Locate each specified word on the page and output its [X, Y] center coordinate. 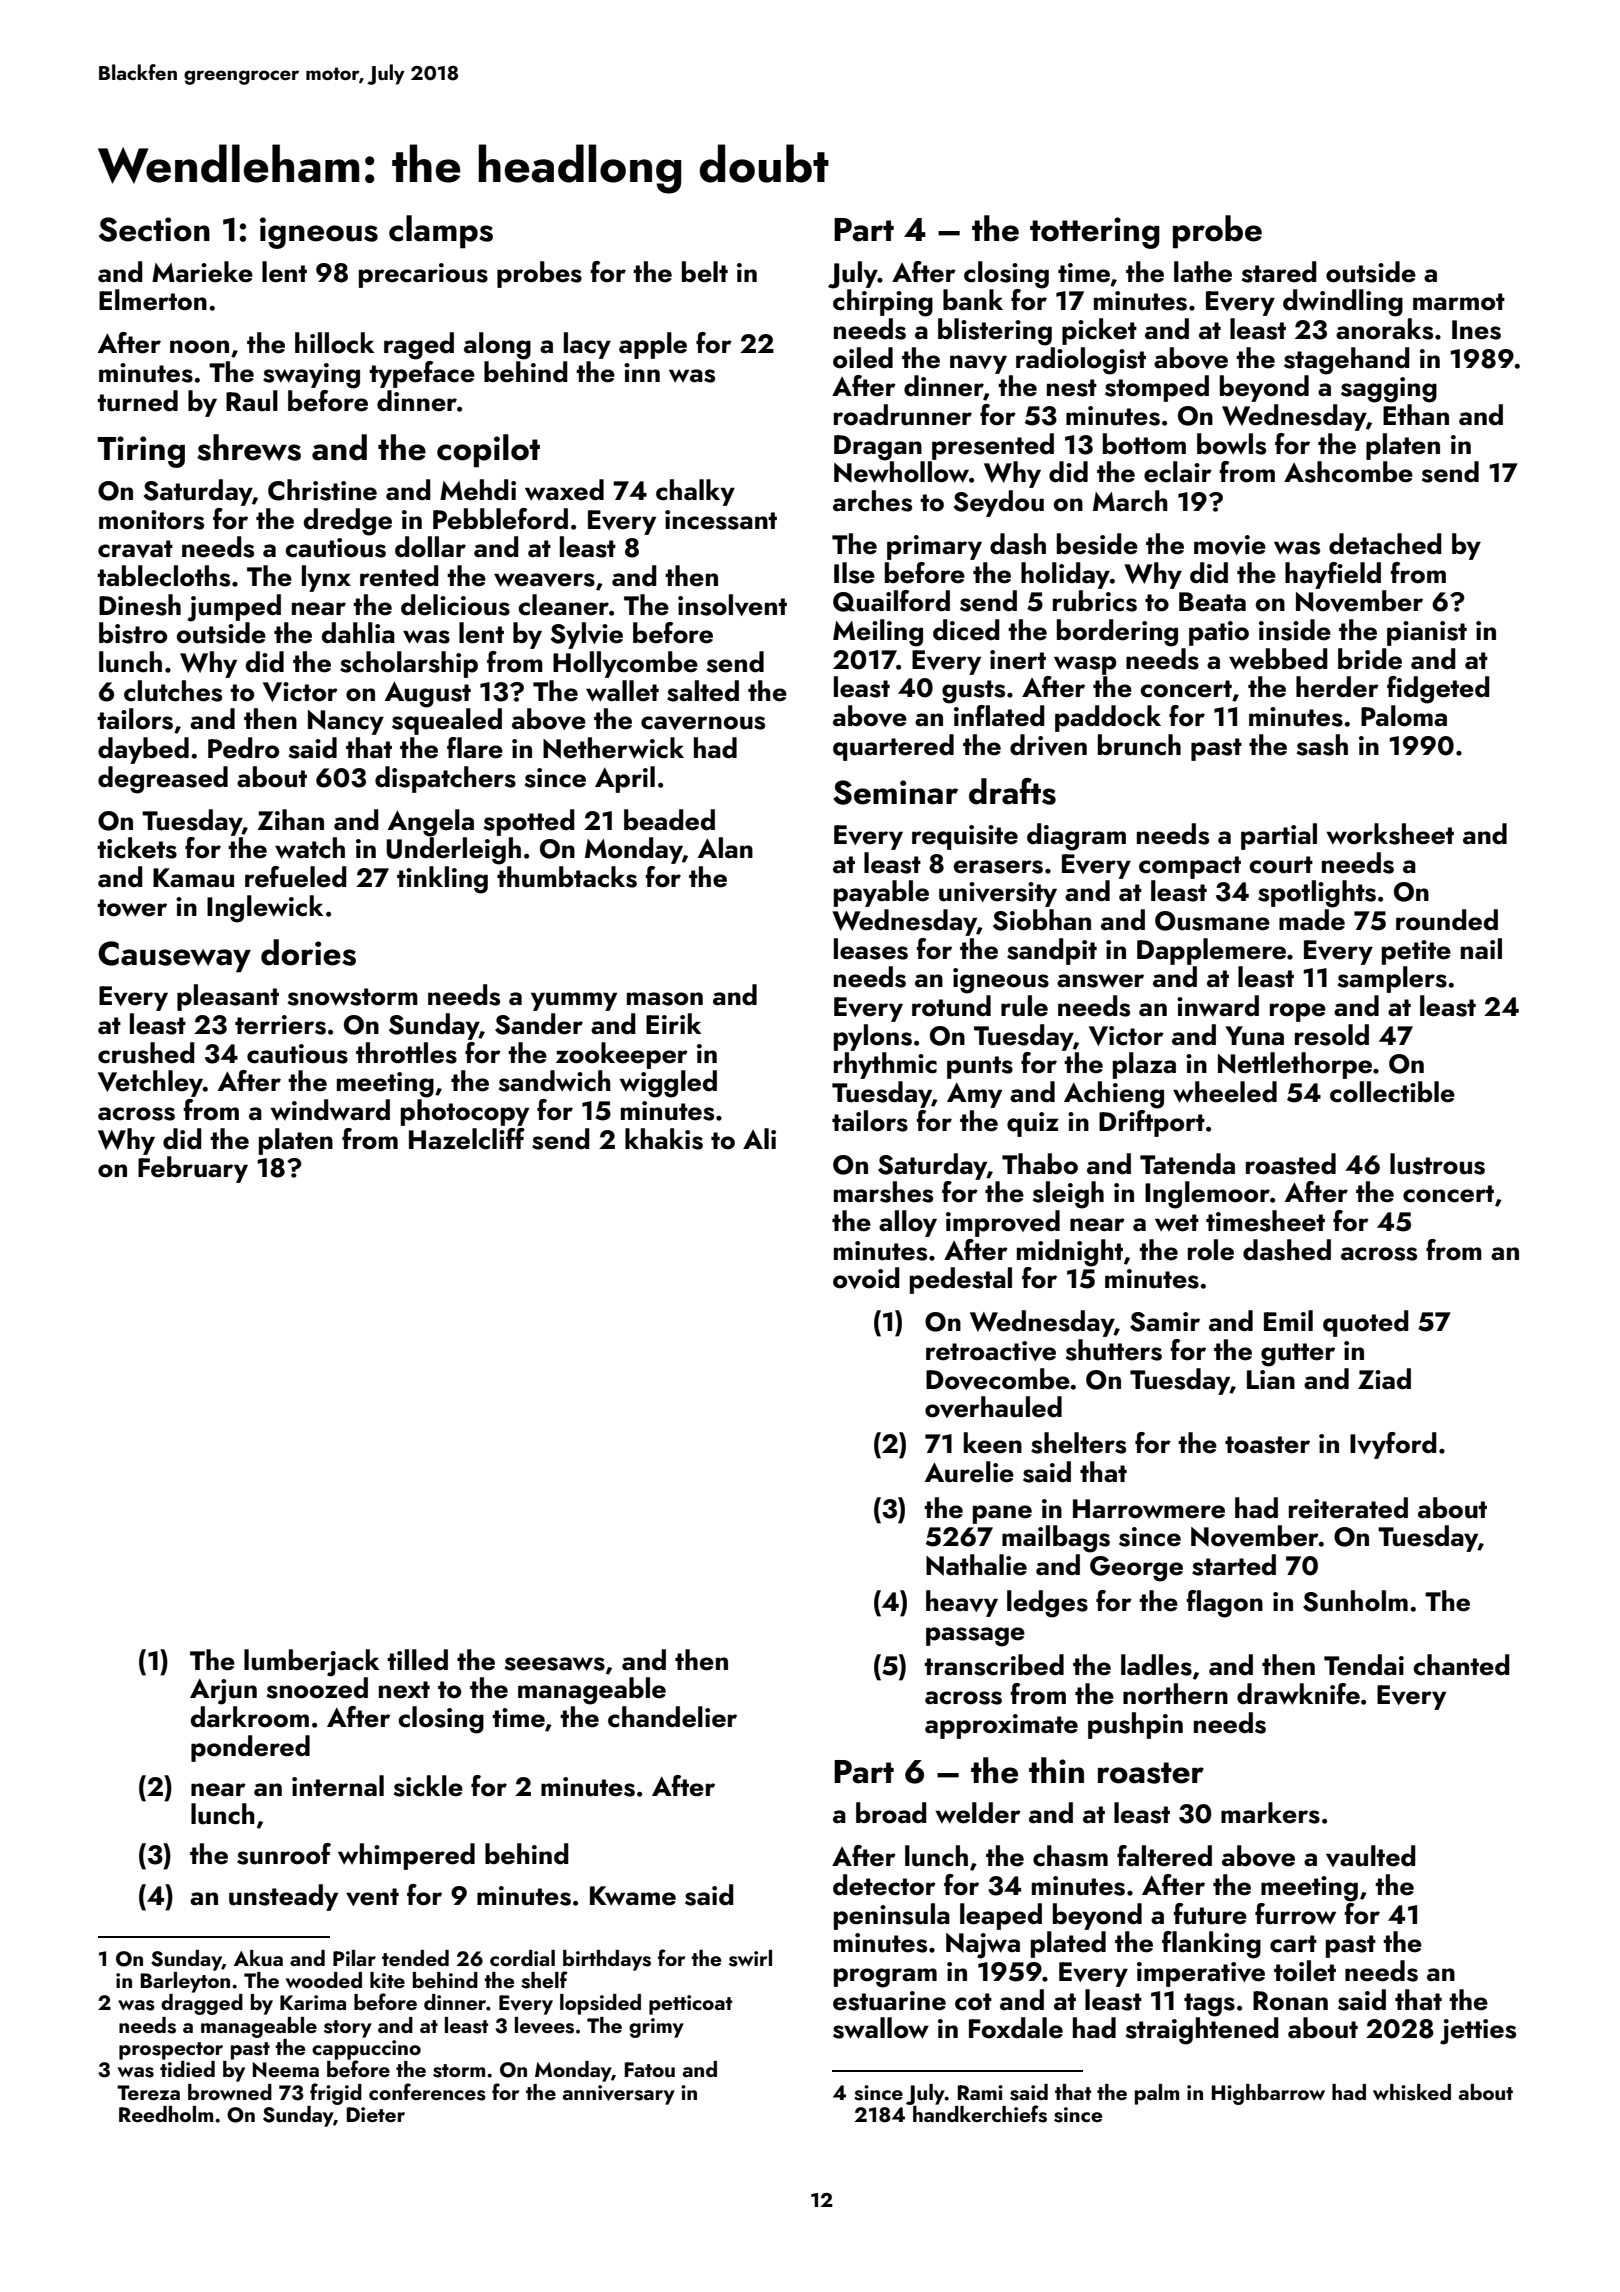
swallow [881, 2028]
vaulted [1371, 1856]
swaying [311, 376]
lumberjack [311, 1663]
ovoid [866, 1278]
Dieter [376, 2114]
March [1130, 501]
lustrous [1437, 1164]
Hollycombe [625, 664]
